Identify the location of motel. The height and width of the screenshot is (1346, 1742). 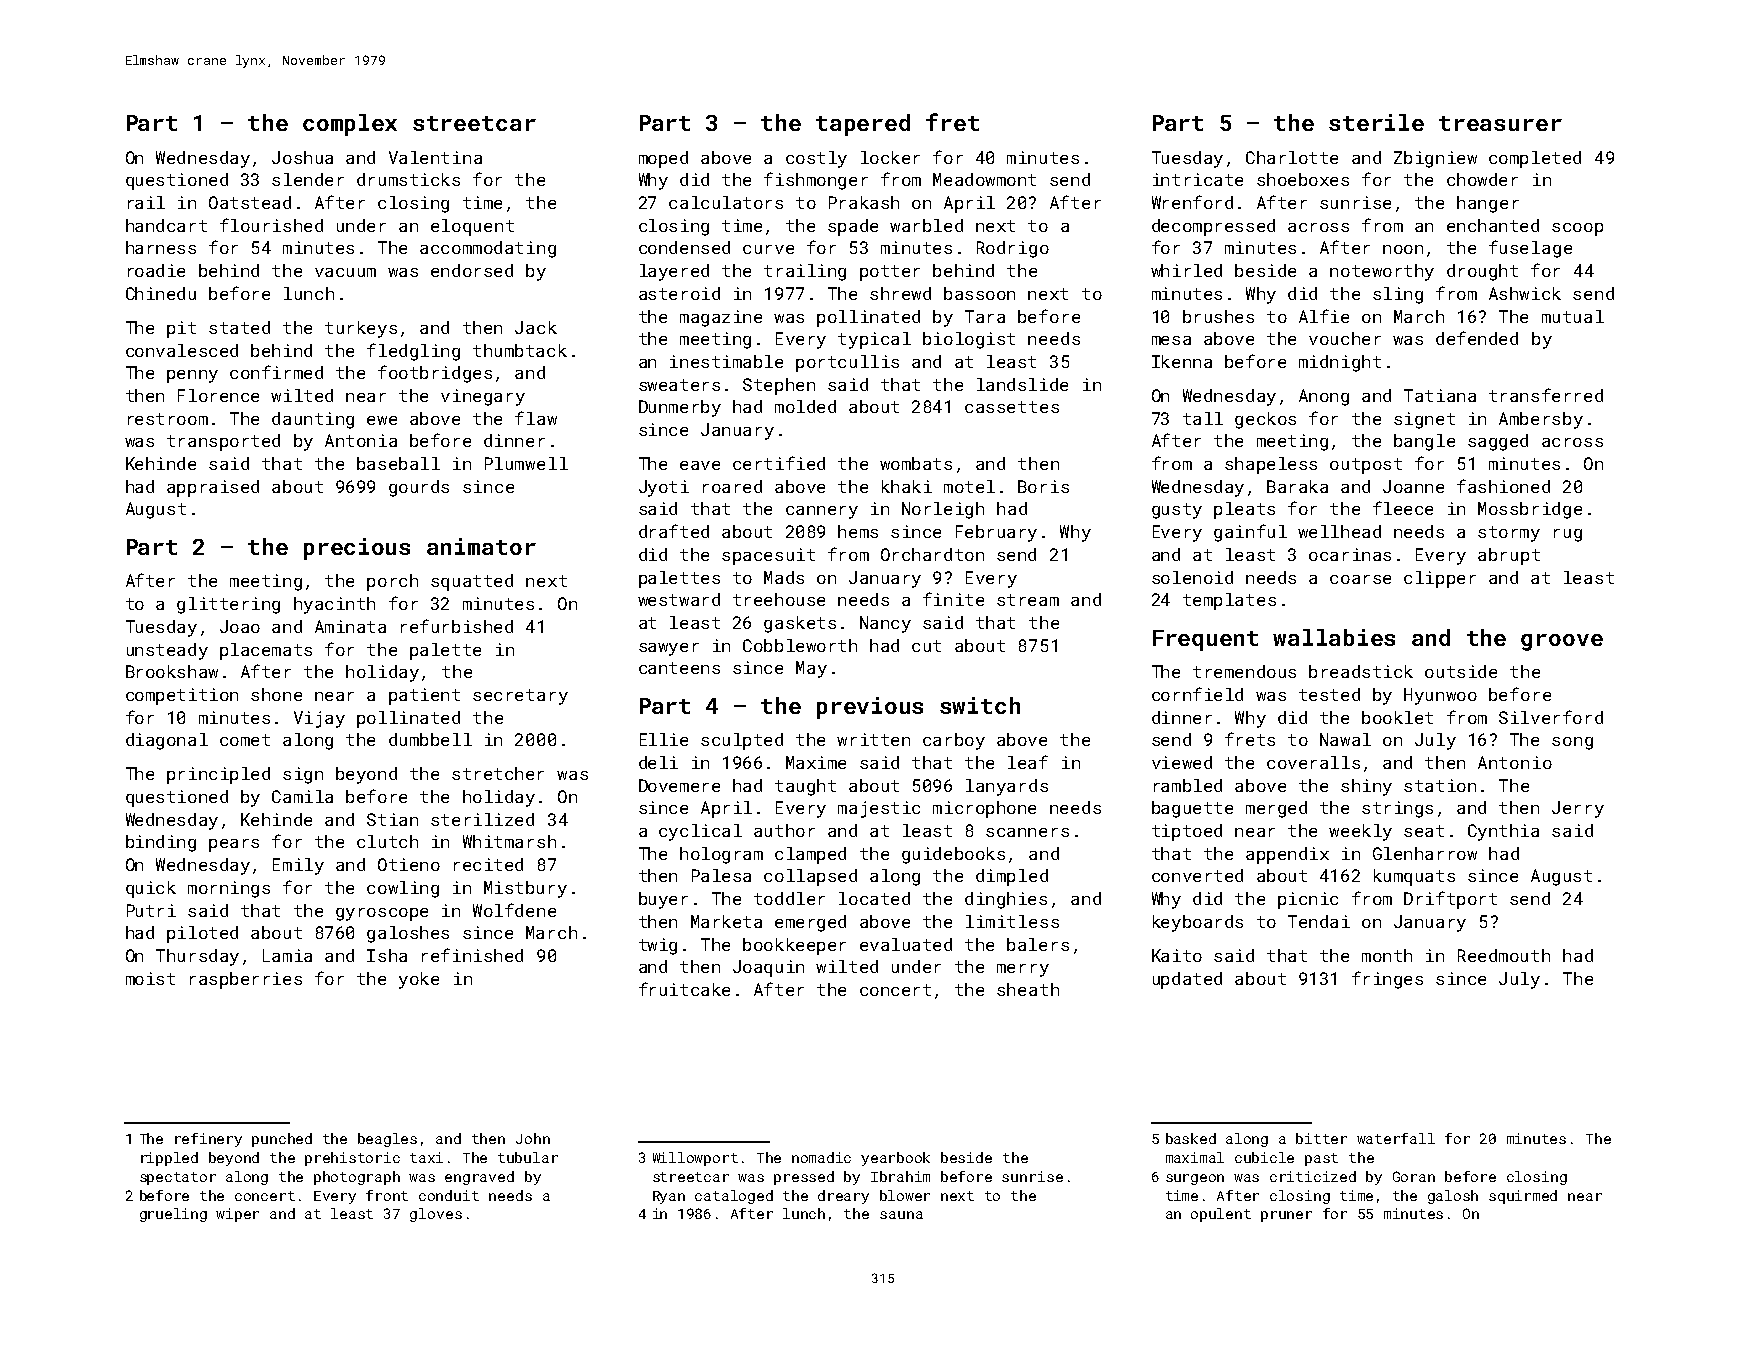
(969, 486).
